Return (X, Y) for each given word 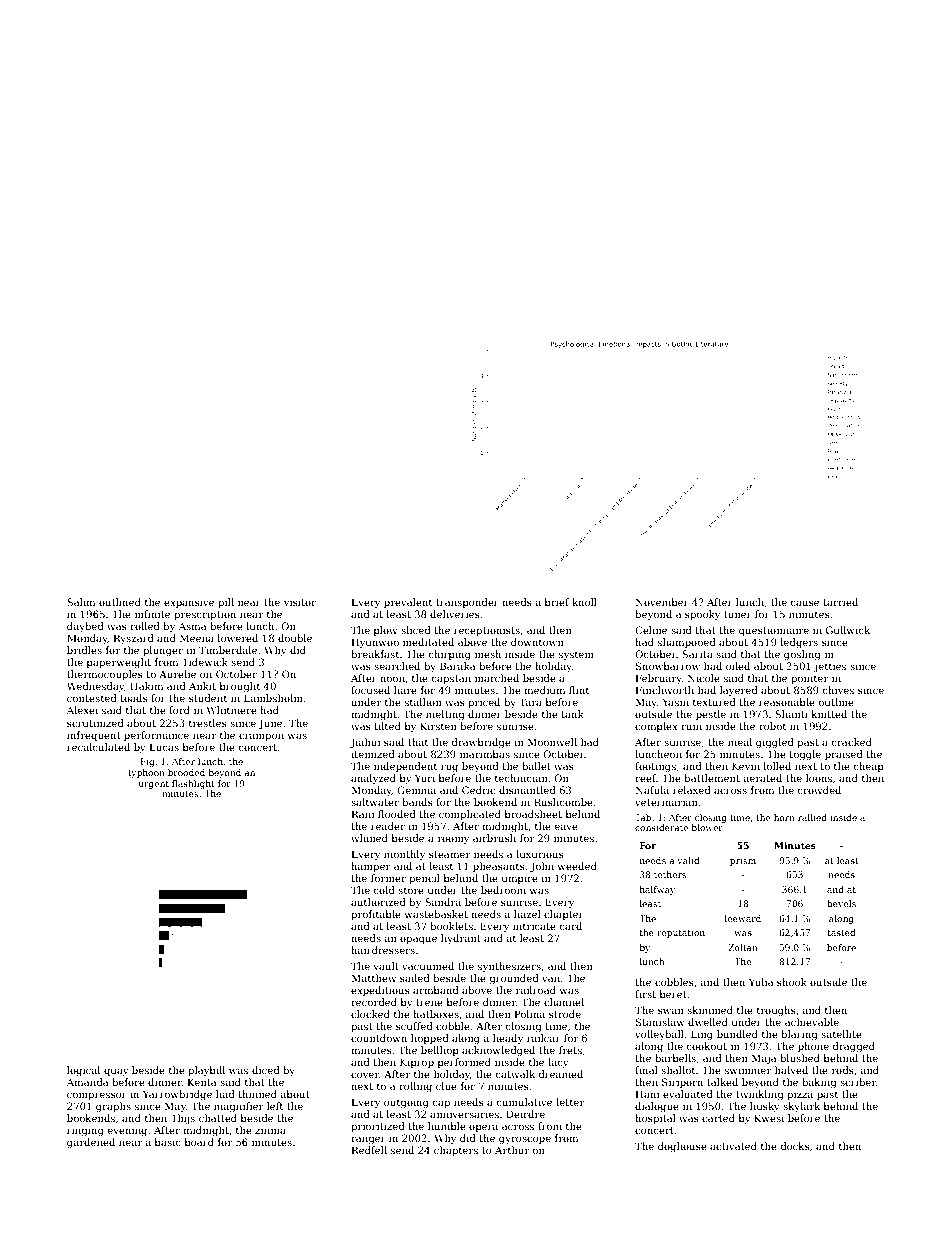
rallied (812, 817)
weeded (577, 866)
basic (168, 1142)
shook (792, 982)
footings (655, 767)
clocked (370, 1014)
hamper (371, 867)
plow (385, 631)
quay (116, 1072)
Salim (81, 602)
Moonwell (552, 742)
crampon (261, 737)
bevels (841, 903)
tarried (840, 602)
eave (566, 827)
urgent (154, 785)
